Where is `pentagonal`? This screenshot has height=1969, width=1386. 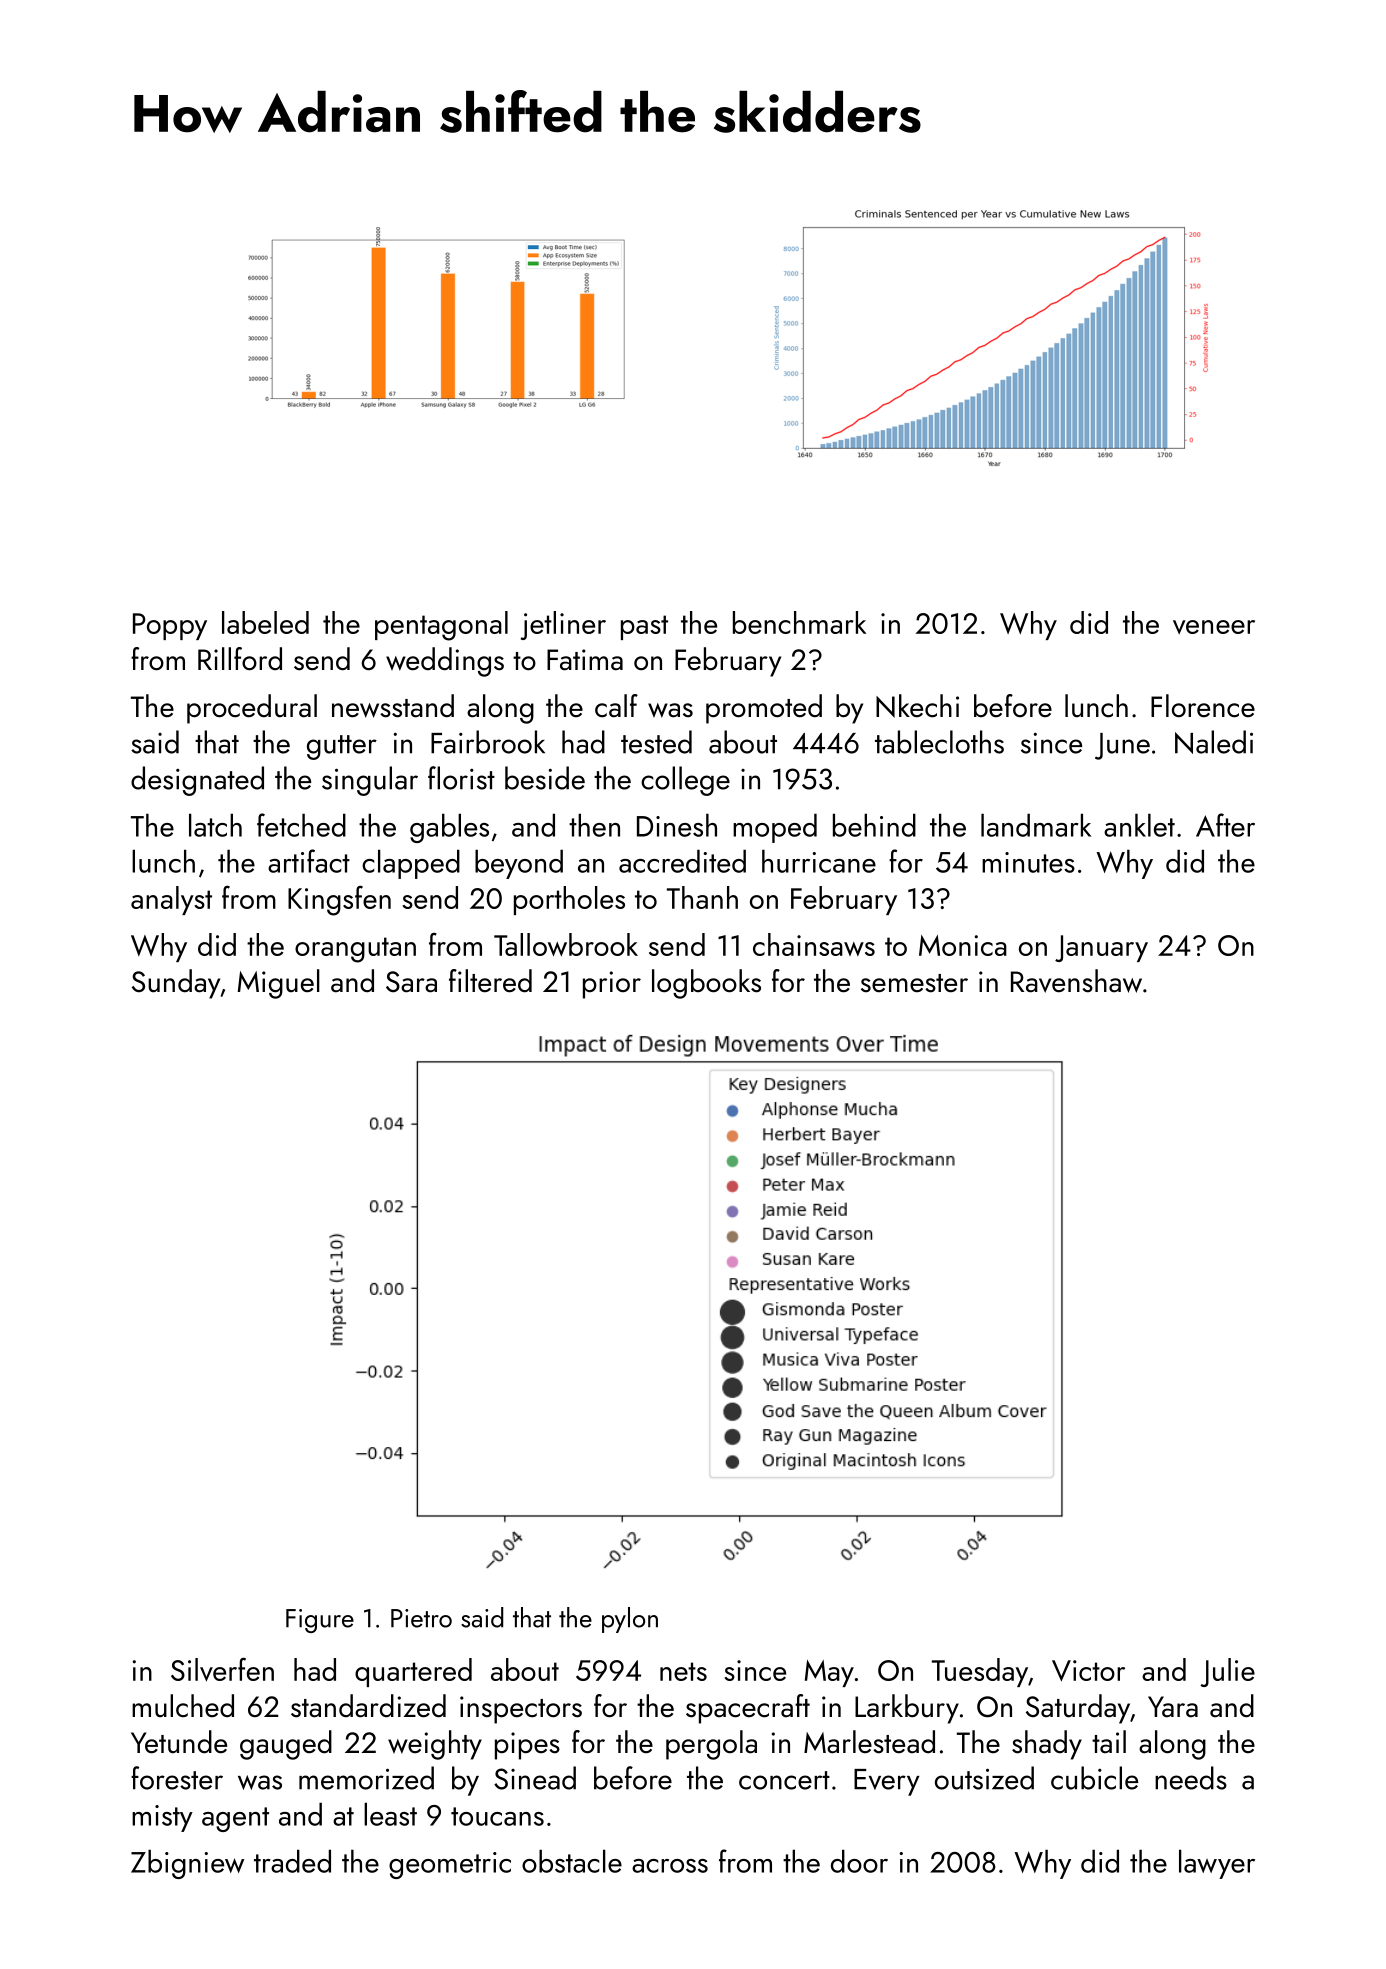
pentagonal is located at coordinates (441, 626).
